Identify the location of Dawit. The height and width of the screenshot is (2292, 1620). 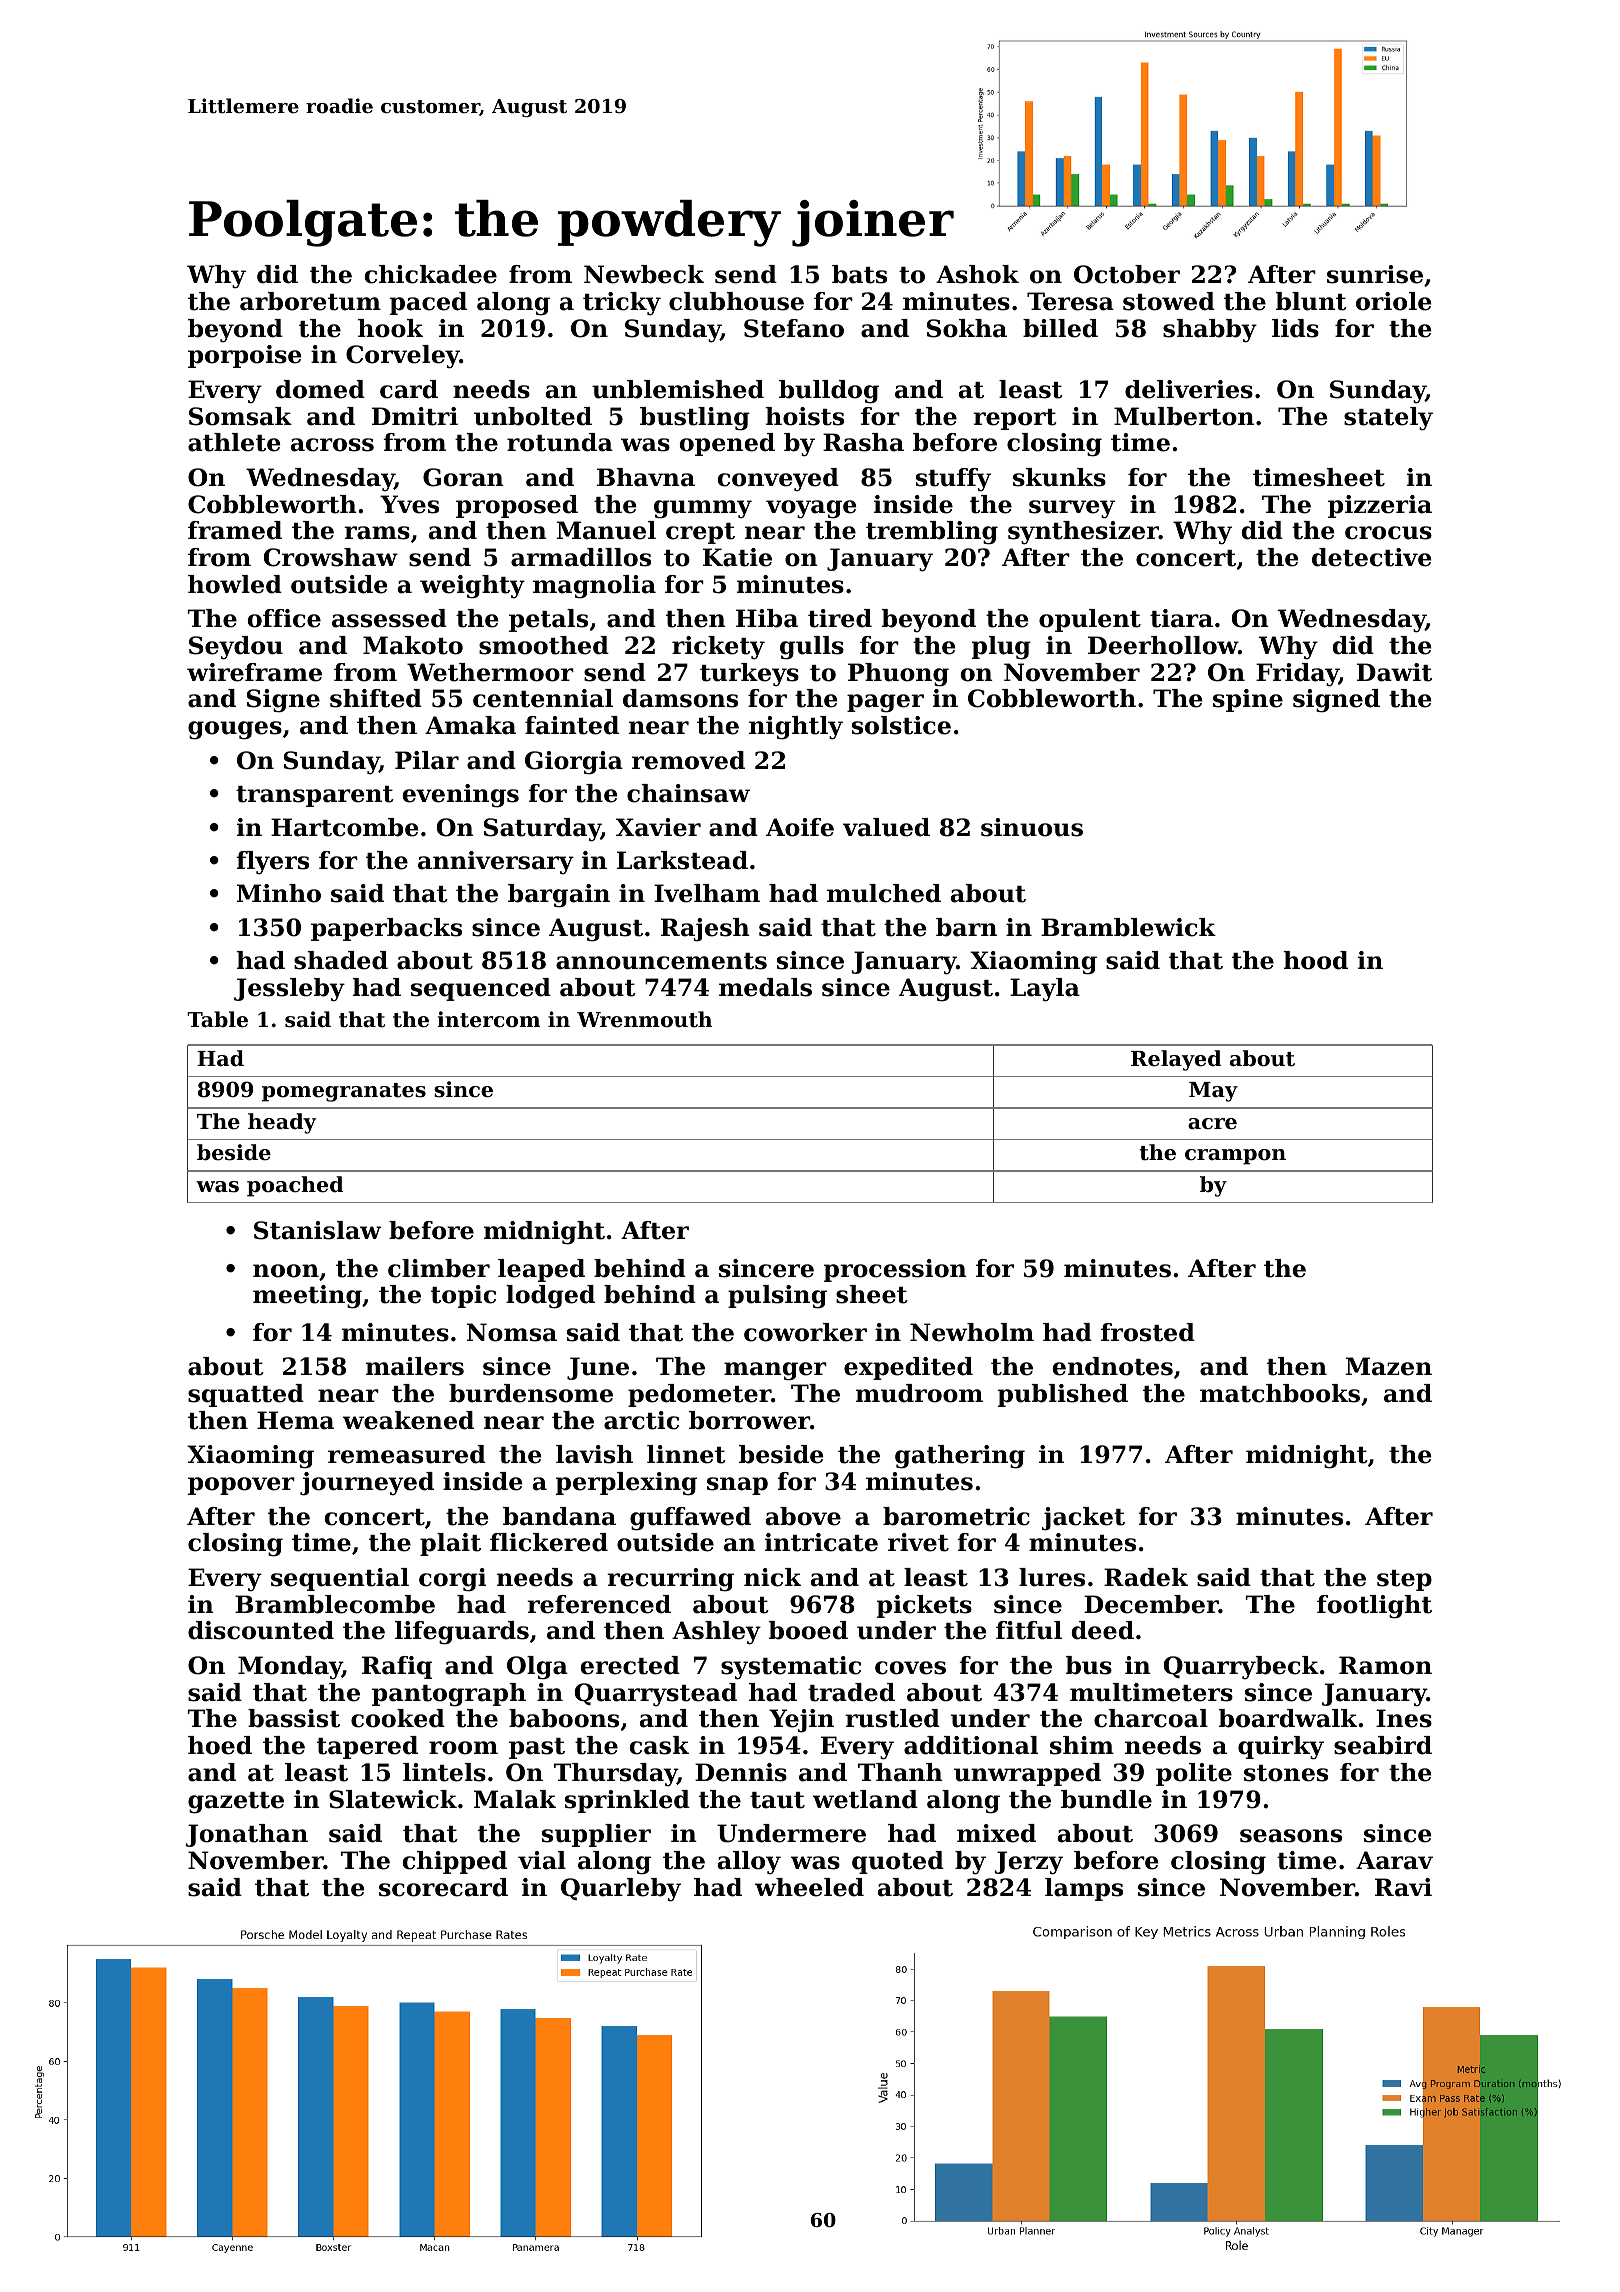
(1394, 672).
